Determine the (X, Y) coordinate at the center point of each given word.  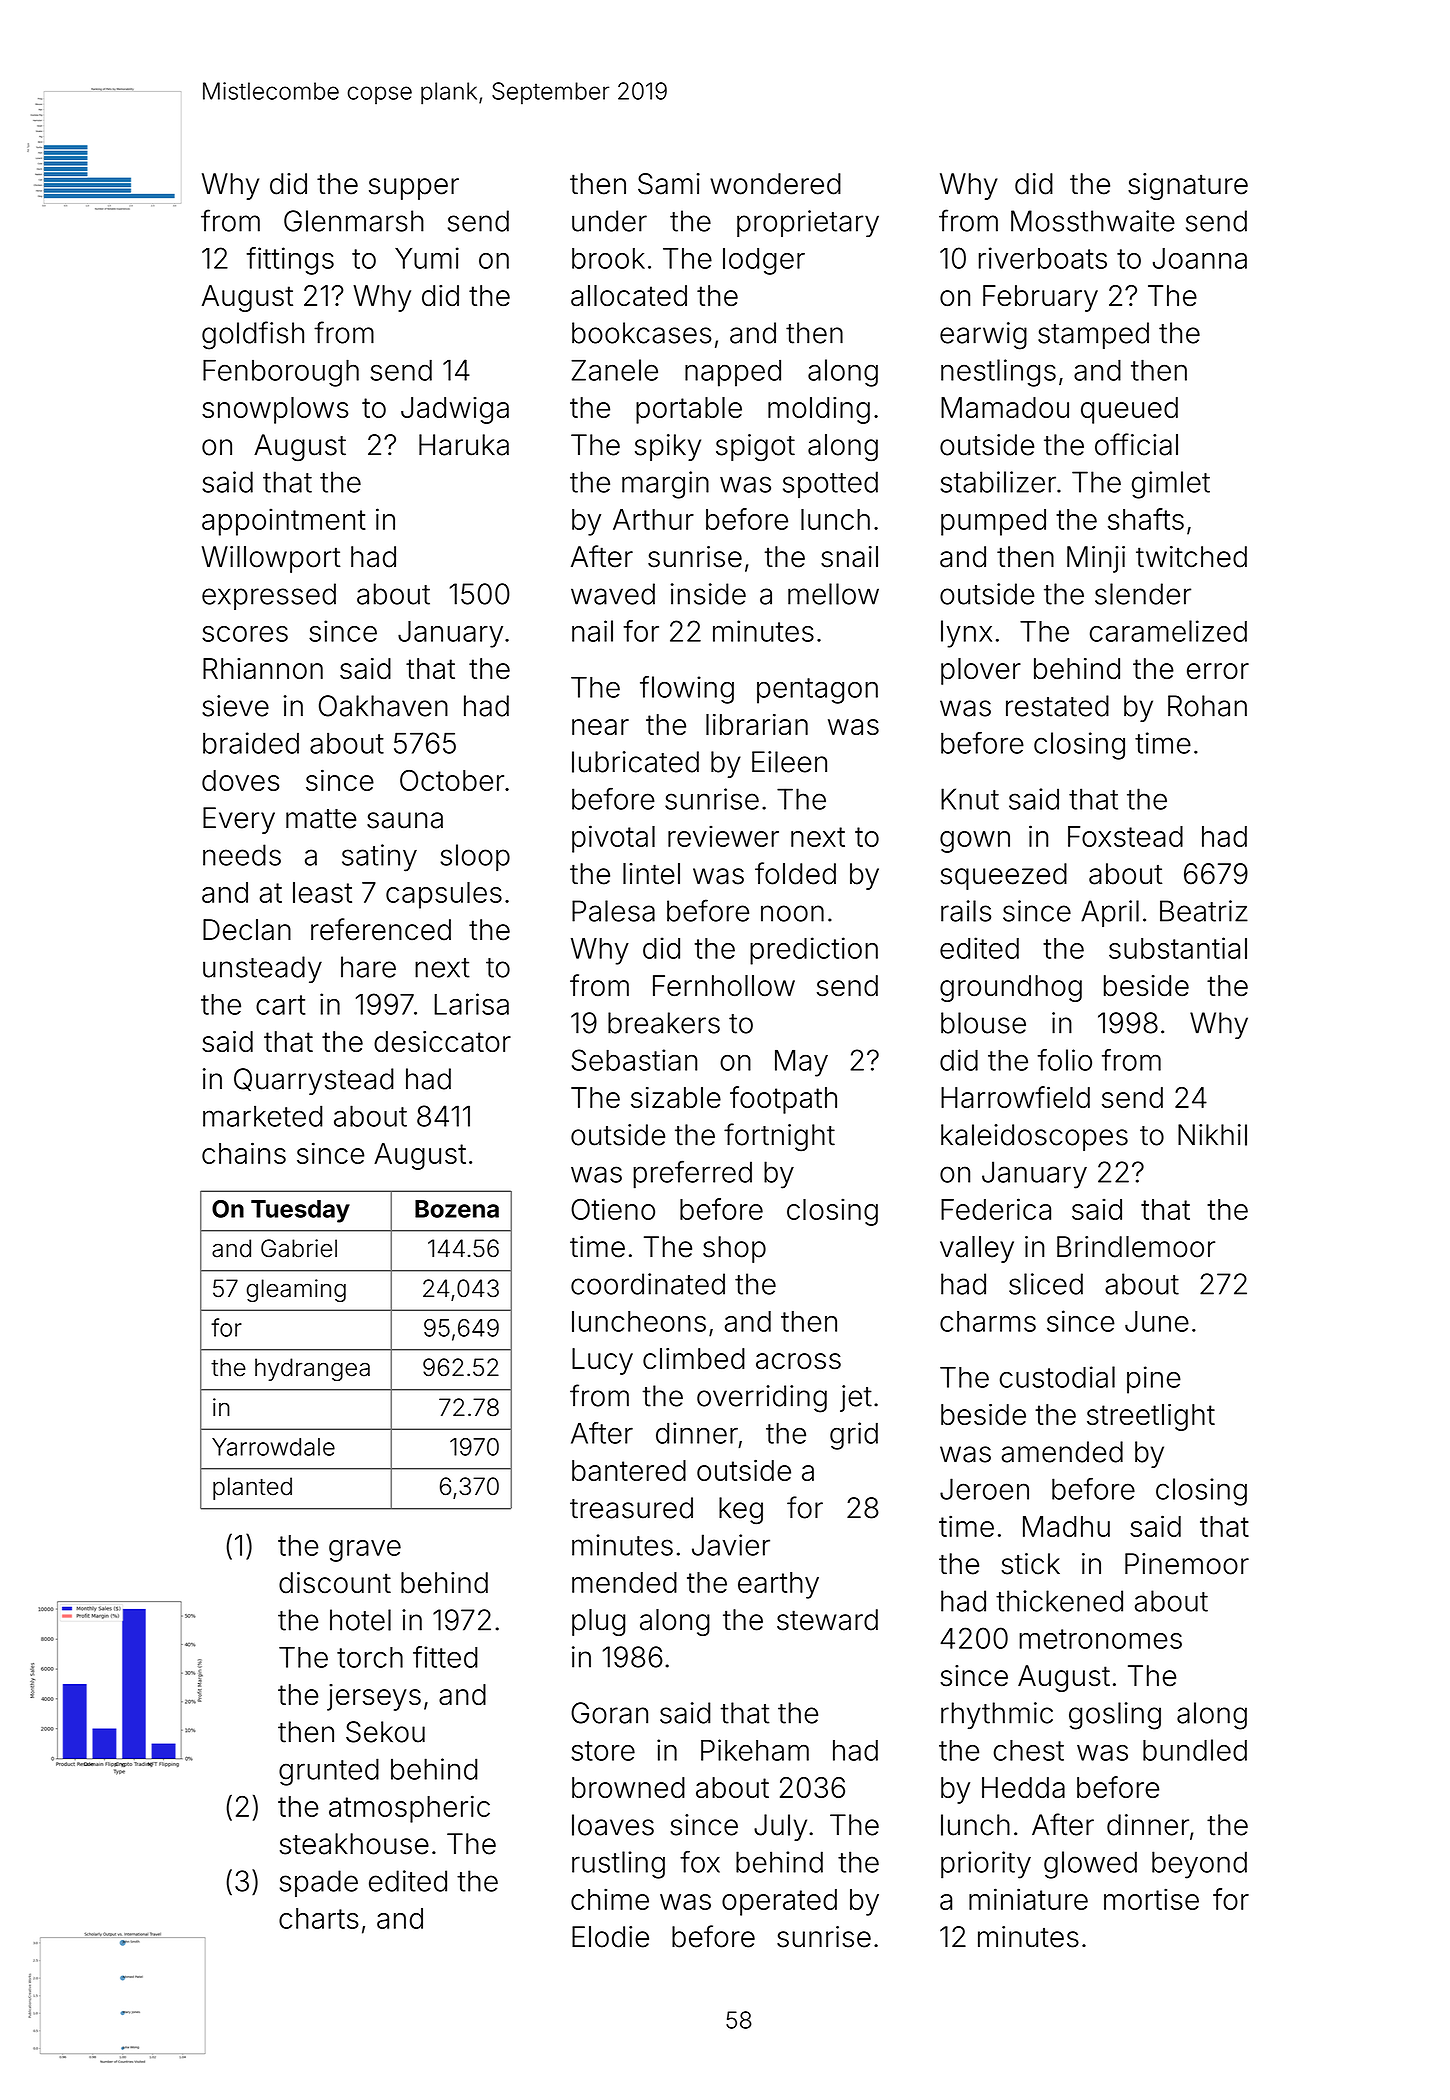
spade (319, 1883)
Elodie (610, 1937)
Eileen (789, 762)
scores (245, 634)
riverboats (1043, 258)
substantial (1178, 948)
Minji (1096, 559)
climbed (694, 1359)
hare (368, 967)
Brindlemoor (1136, 1247)
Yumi (427, 258)
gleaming (296, 1290)
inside (708, 594)
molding (819, 410)
